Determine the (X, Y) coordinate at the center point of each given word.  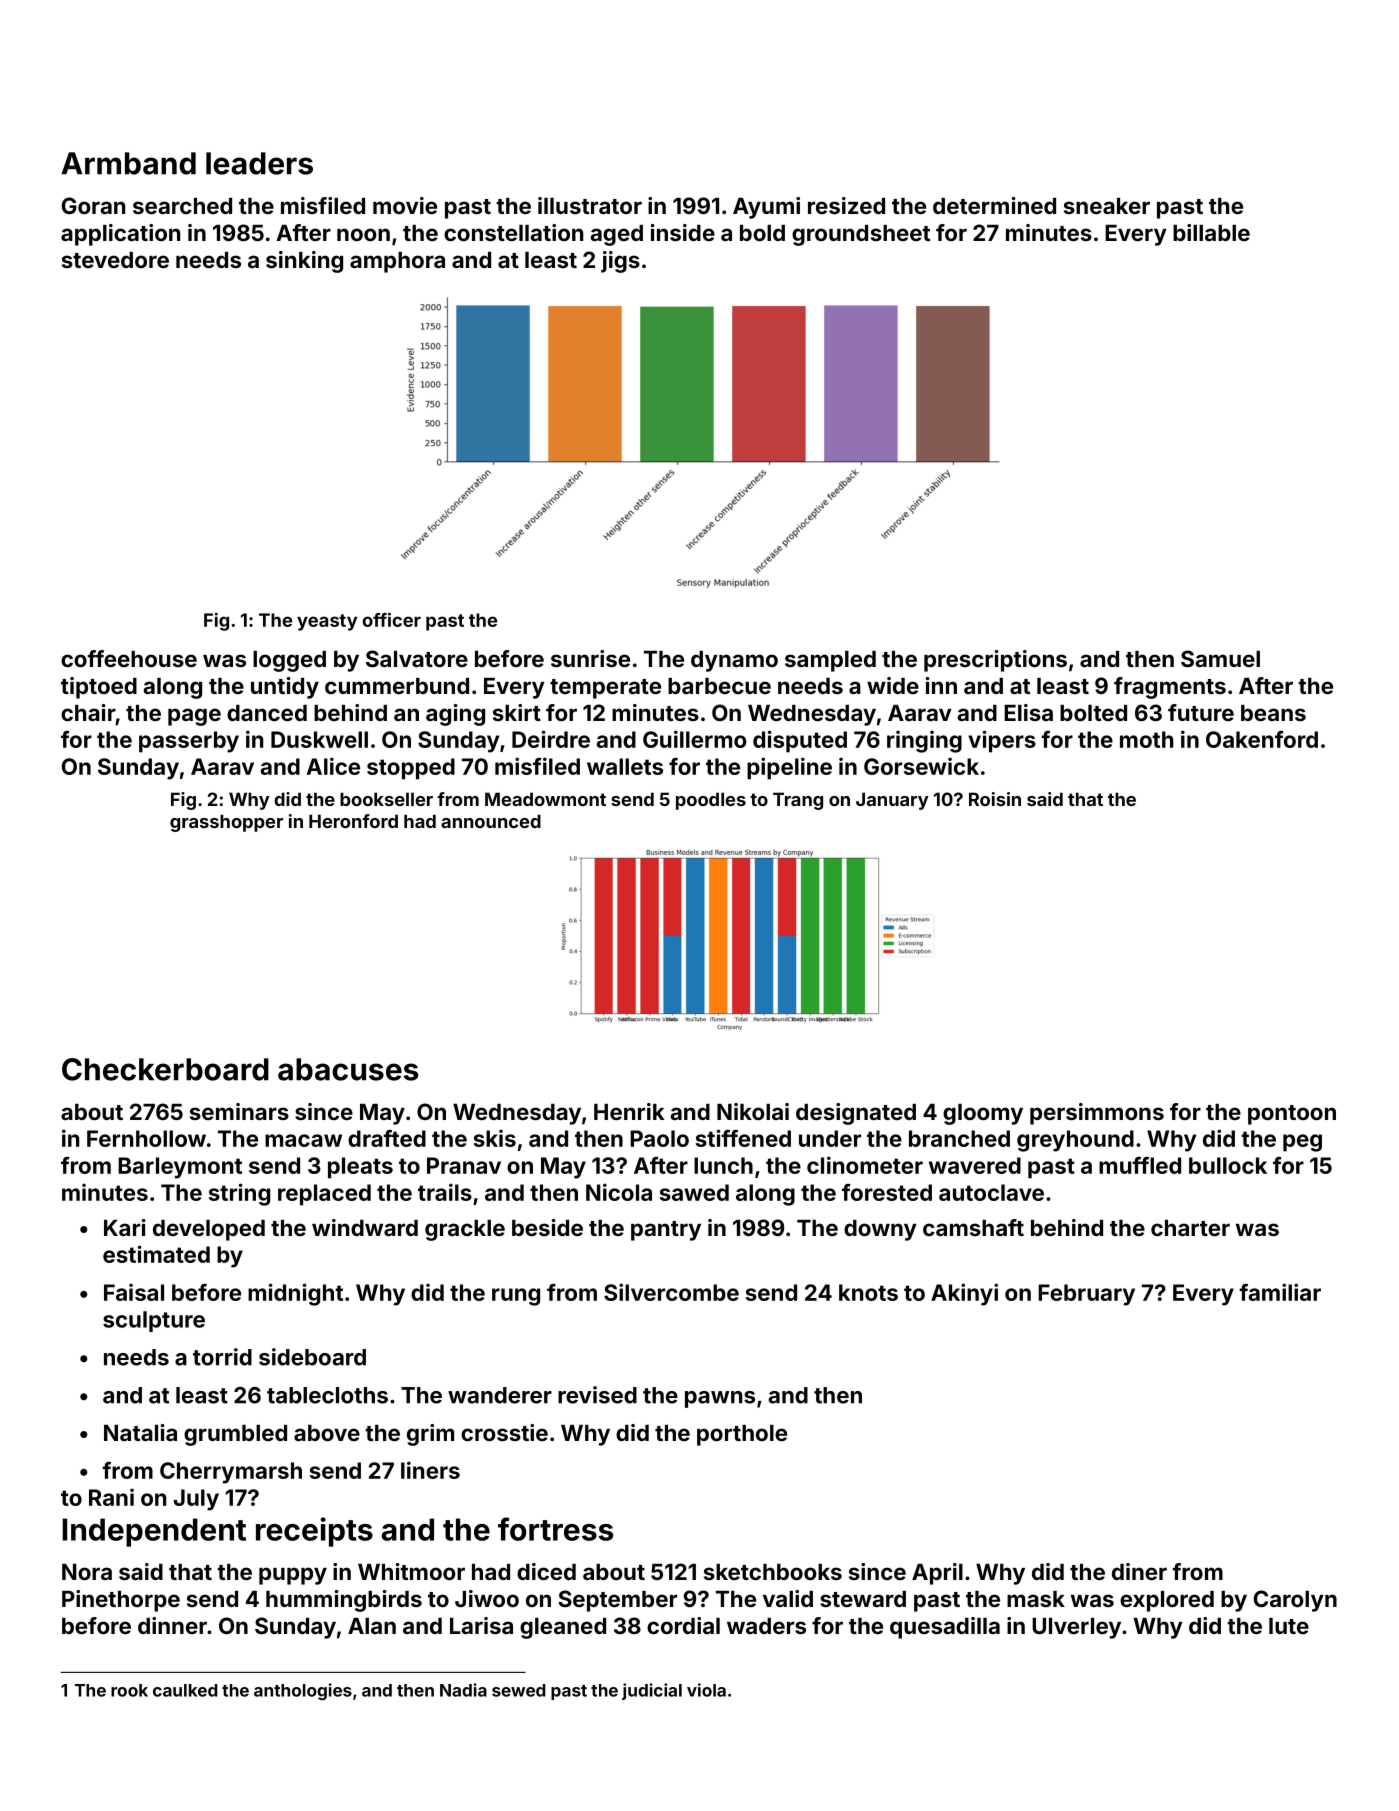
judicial (652, 1691)
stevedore (115, 260)
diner (1139, 1571)
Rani (111, 1497)
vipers (1002, 741)
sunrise (590, 658)
